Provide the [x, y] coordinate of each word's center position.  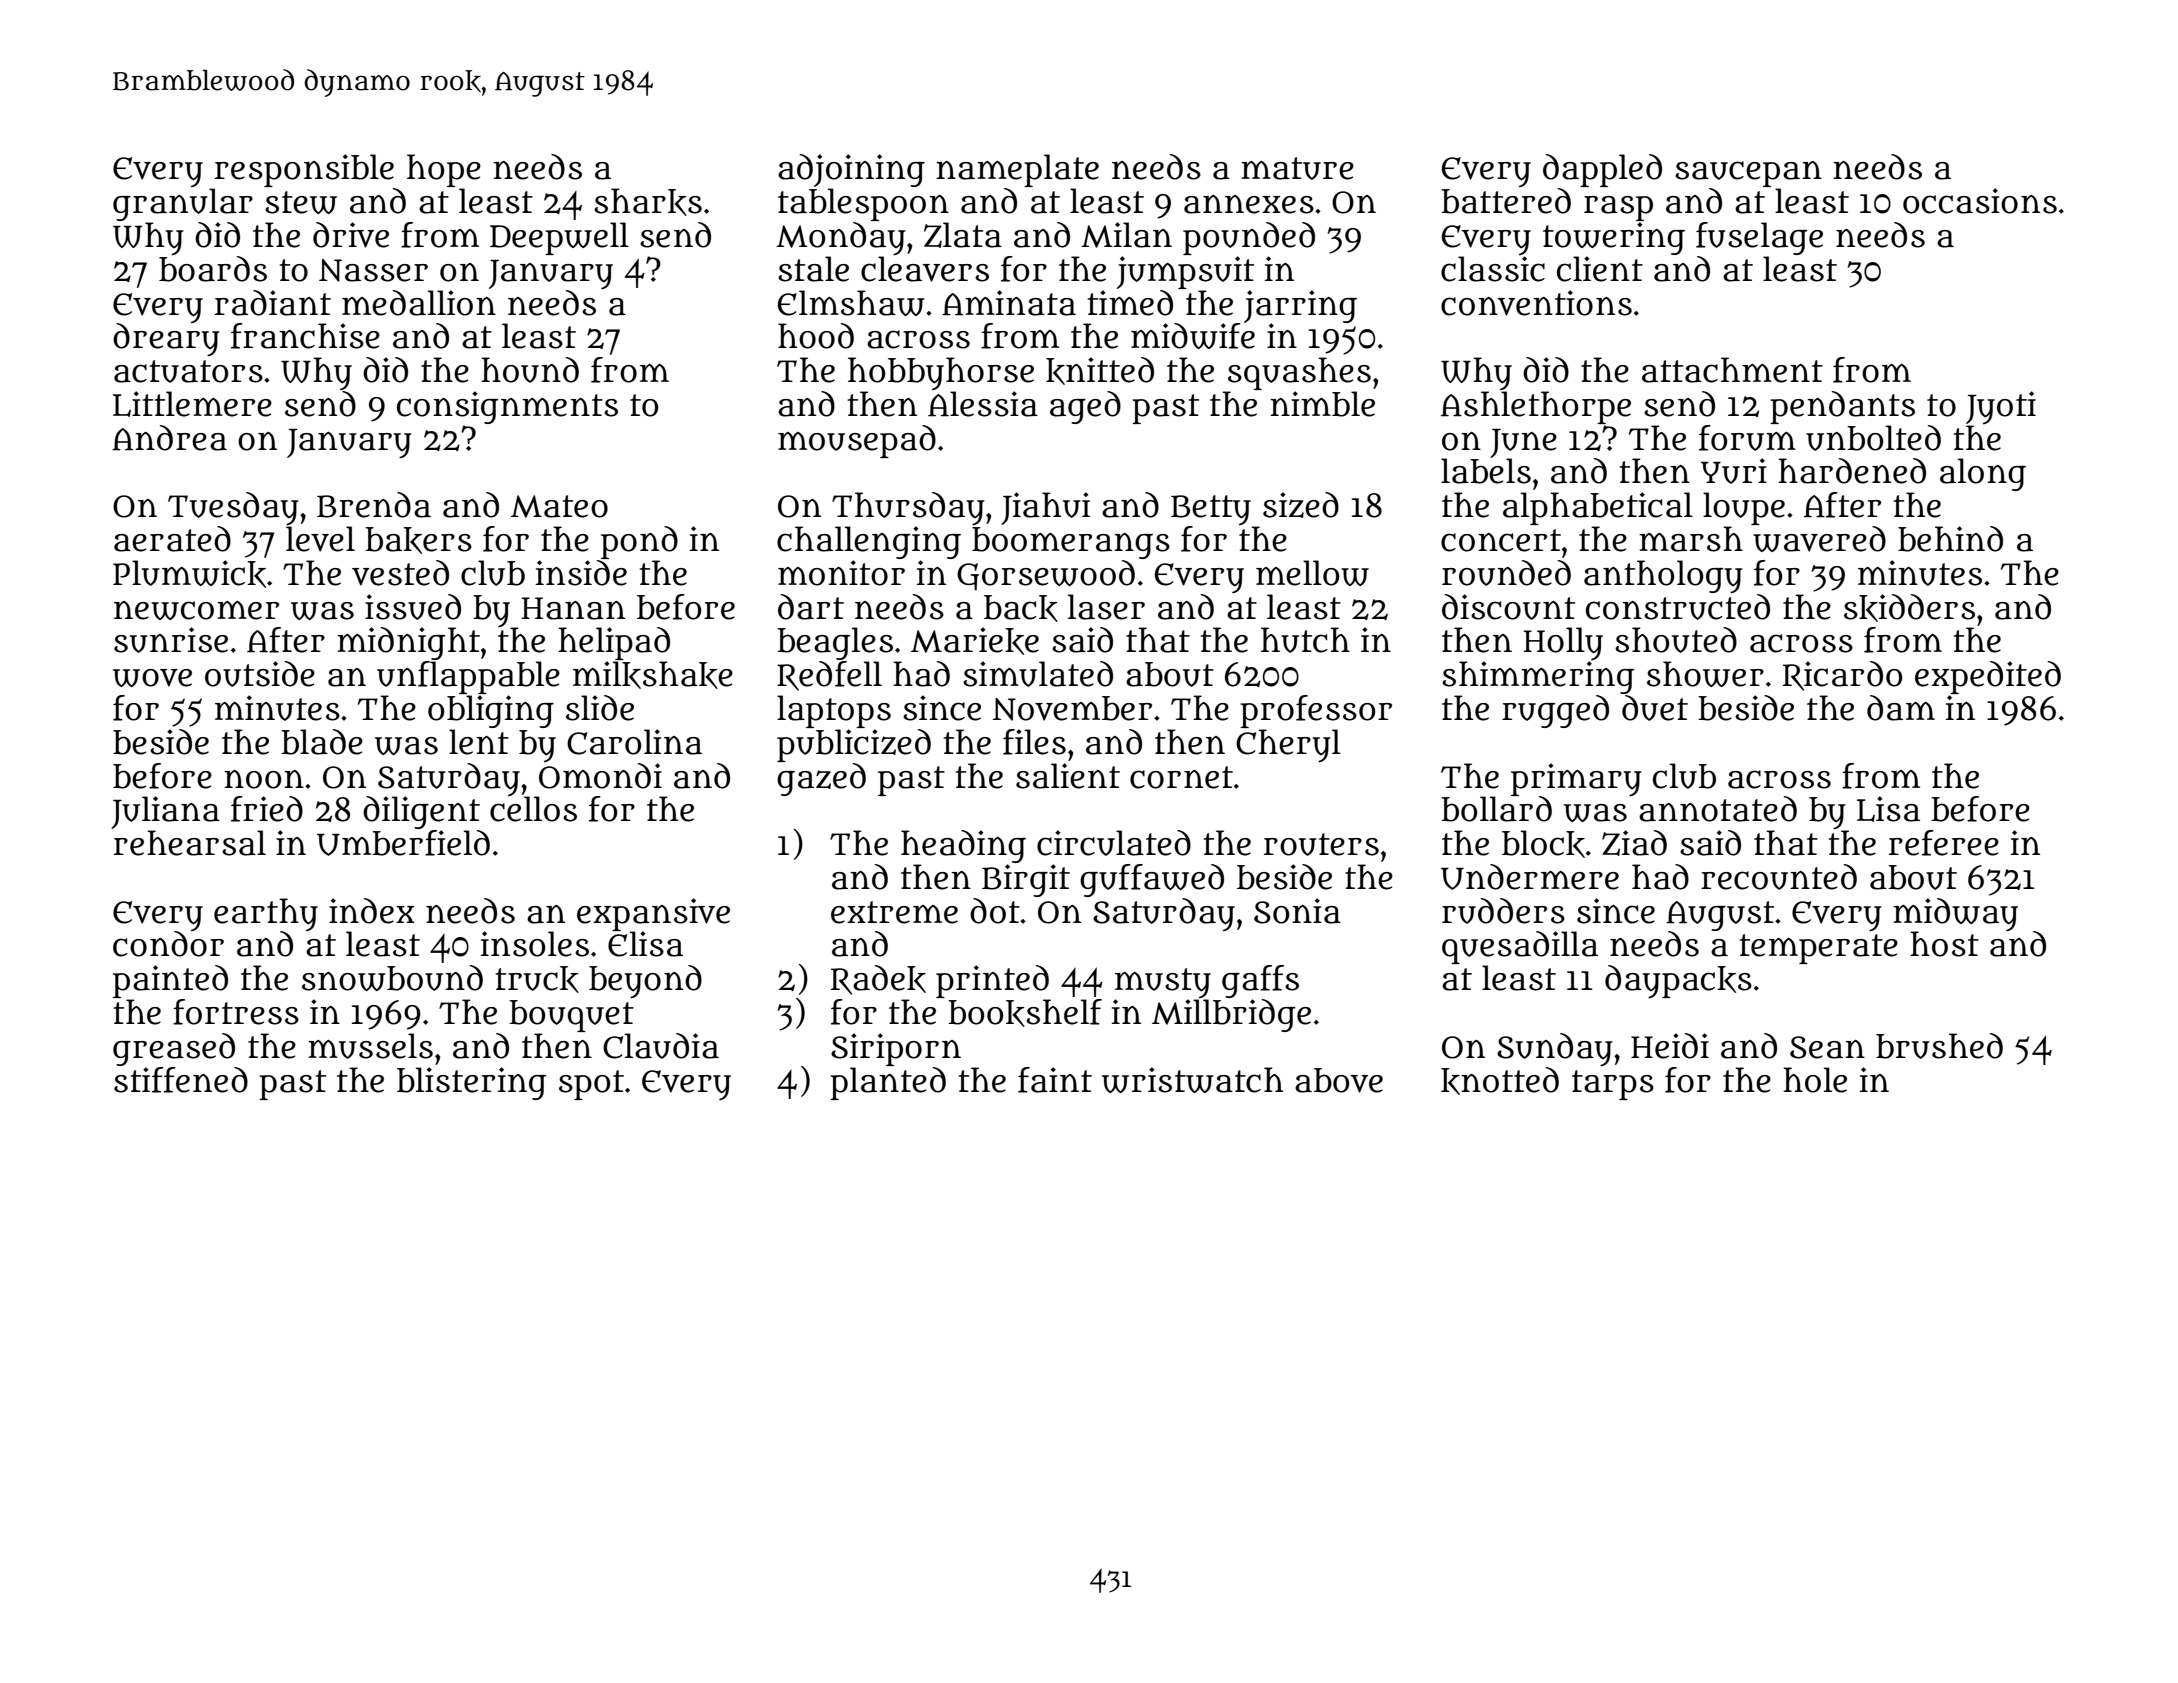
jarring [1300, 306]
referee [1944, 843]
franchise [305, 336]
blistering [471, 1083]
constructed [1678, 606]
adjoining [851, 170]
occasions [1980, 201]
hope [444, 170]
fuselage [1759, 238]
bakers [418, 540]
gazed [821, 779]
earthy [266, 914]
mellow [1312, 573]
